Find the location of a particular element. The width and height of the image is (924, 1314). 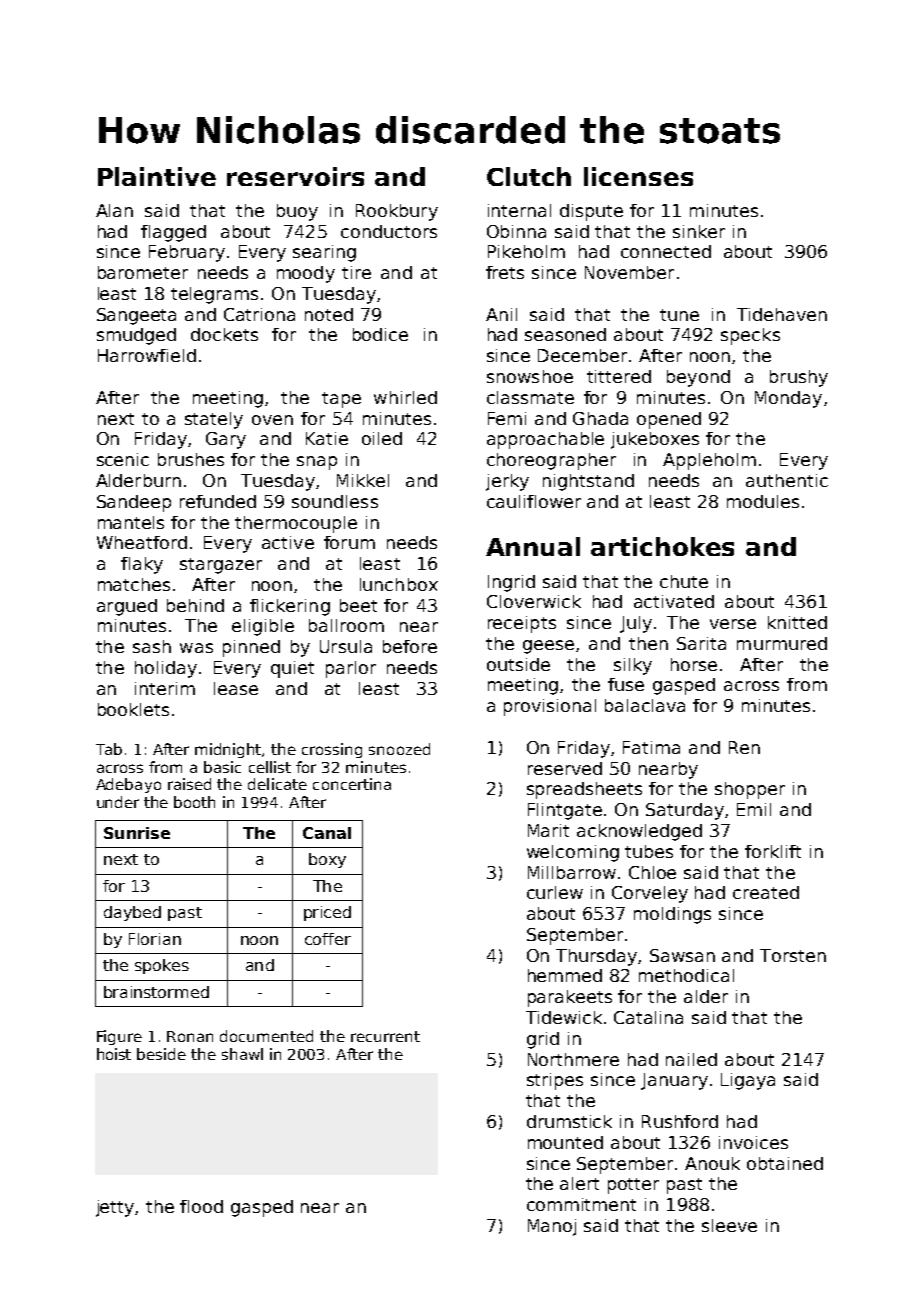

booth is located at coordinates (194, 802).
